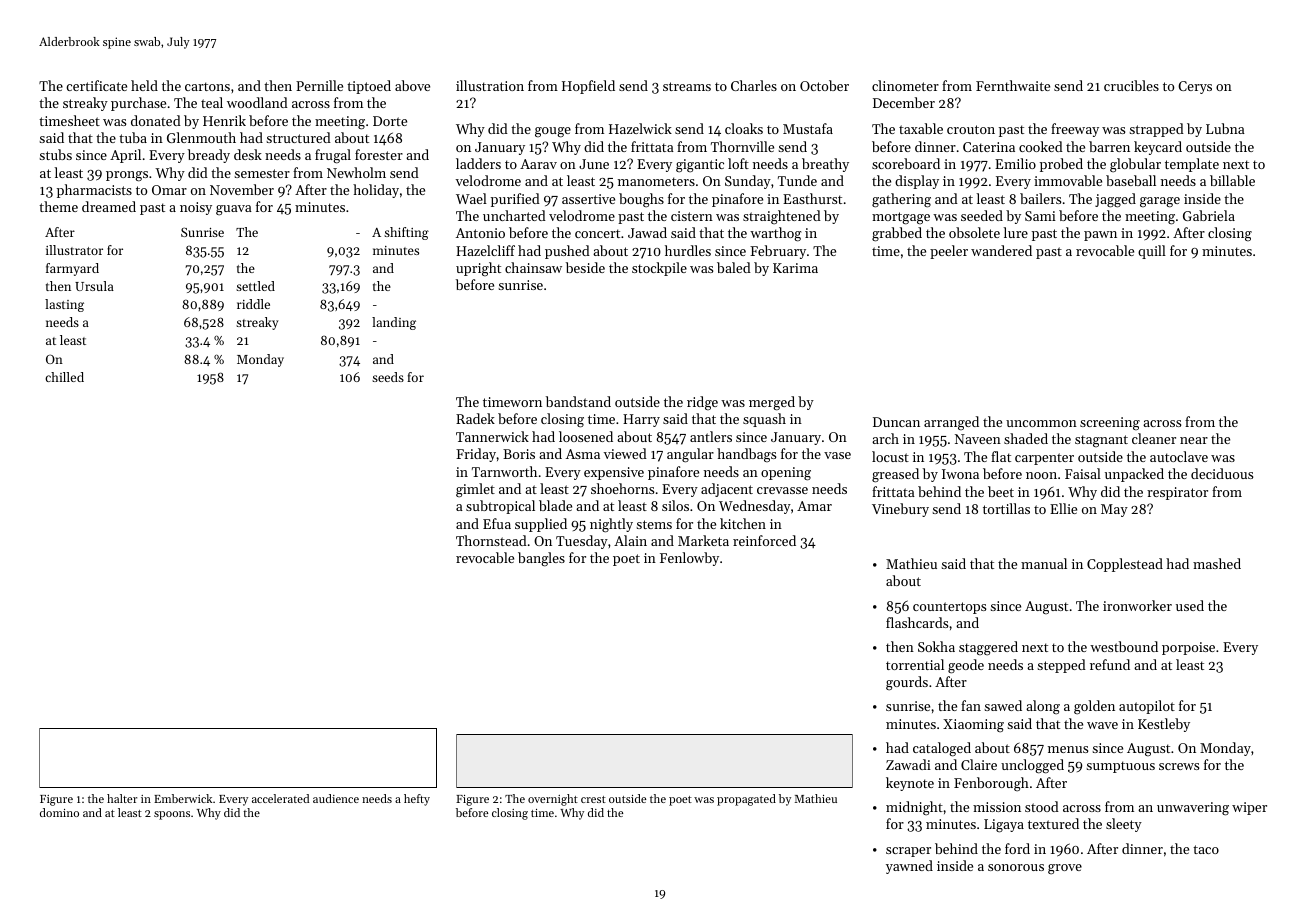  I want to click on wandered, so click(1001, 250).
